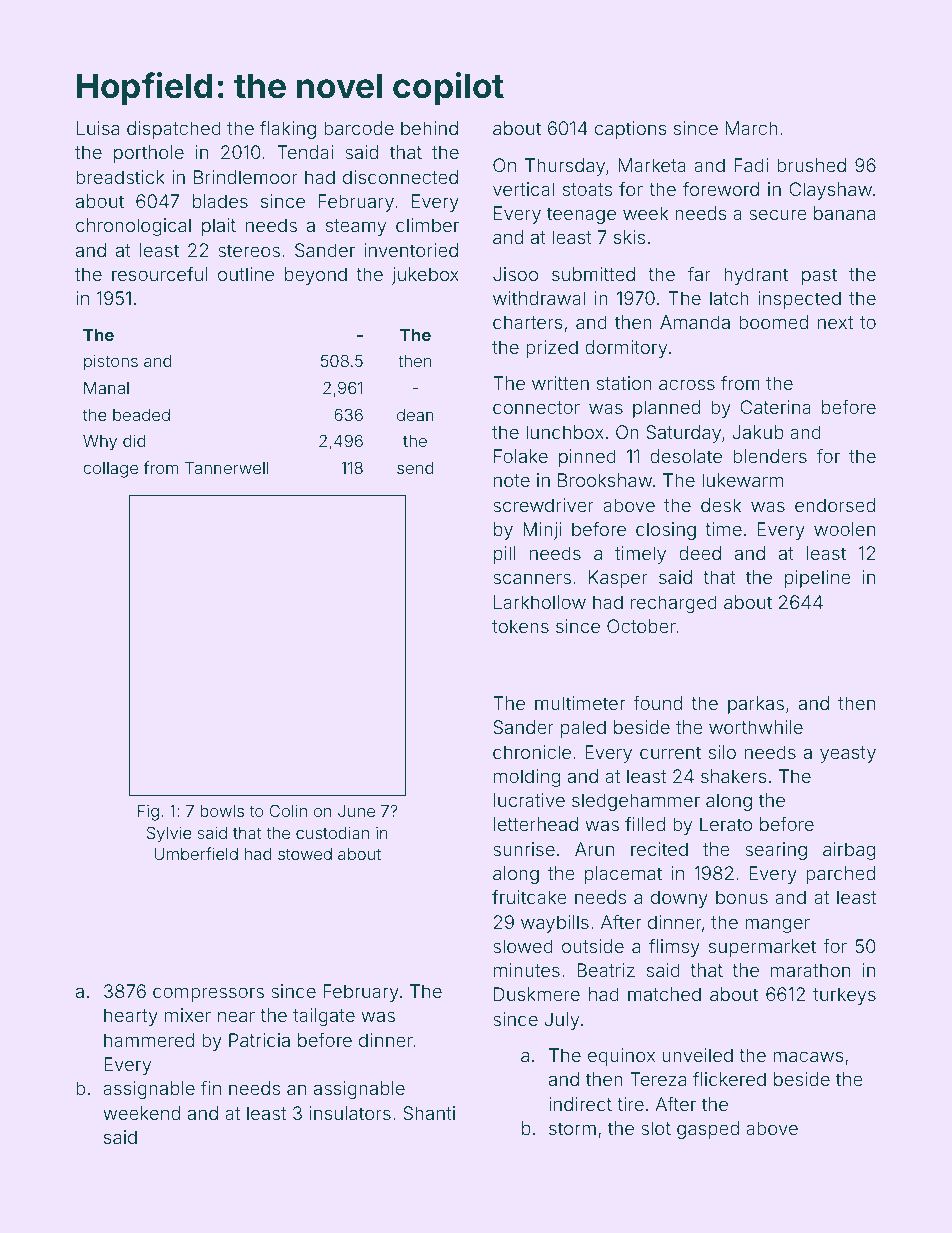  Describe the element at coordinates (288, 130) in the document. I see `flaking` at that location.
